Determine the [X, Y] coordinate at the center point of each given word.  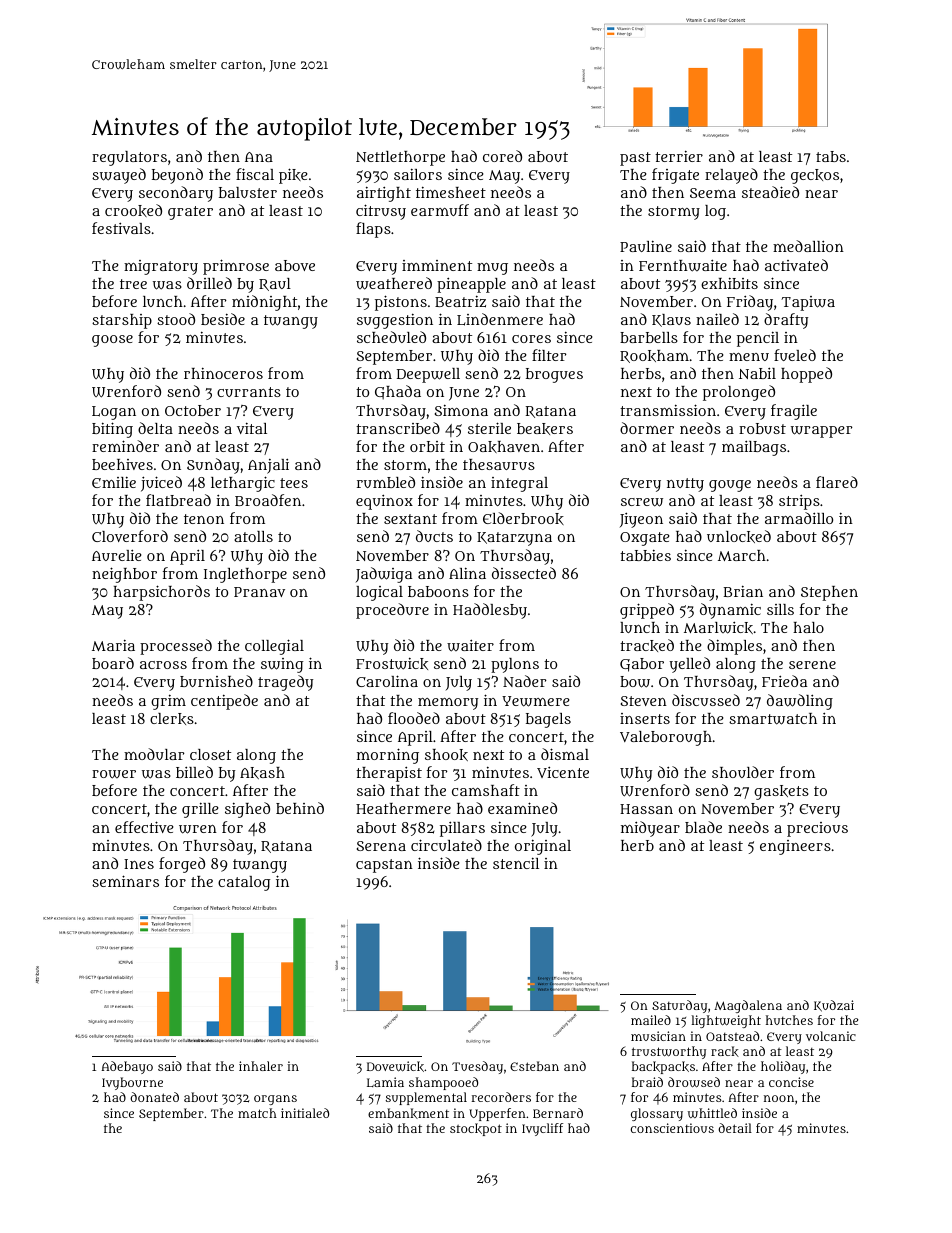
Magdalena [748, 1006]
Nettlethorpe [400, 158]
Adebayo [127, 1067]
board [113, 663]
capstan [384, 866]
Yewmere [535, 701]
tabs [831, 156]
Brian [743, 591]
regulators [129, 158]
